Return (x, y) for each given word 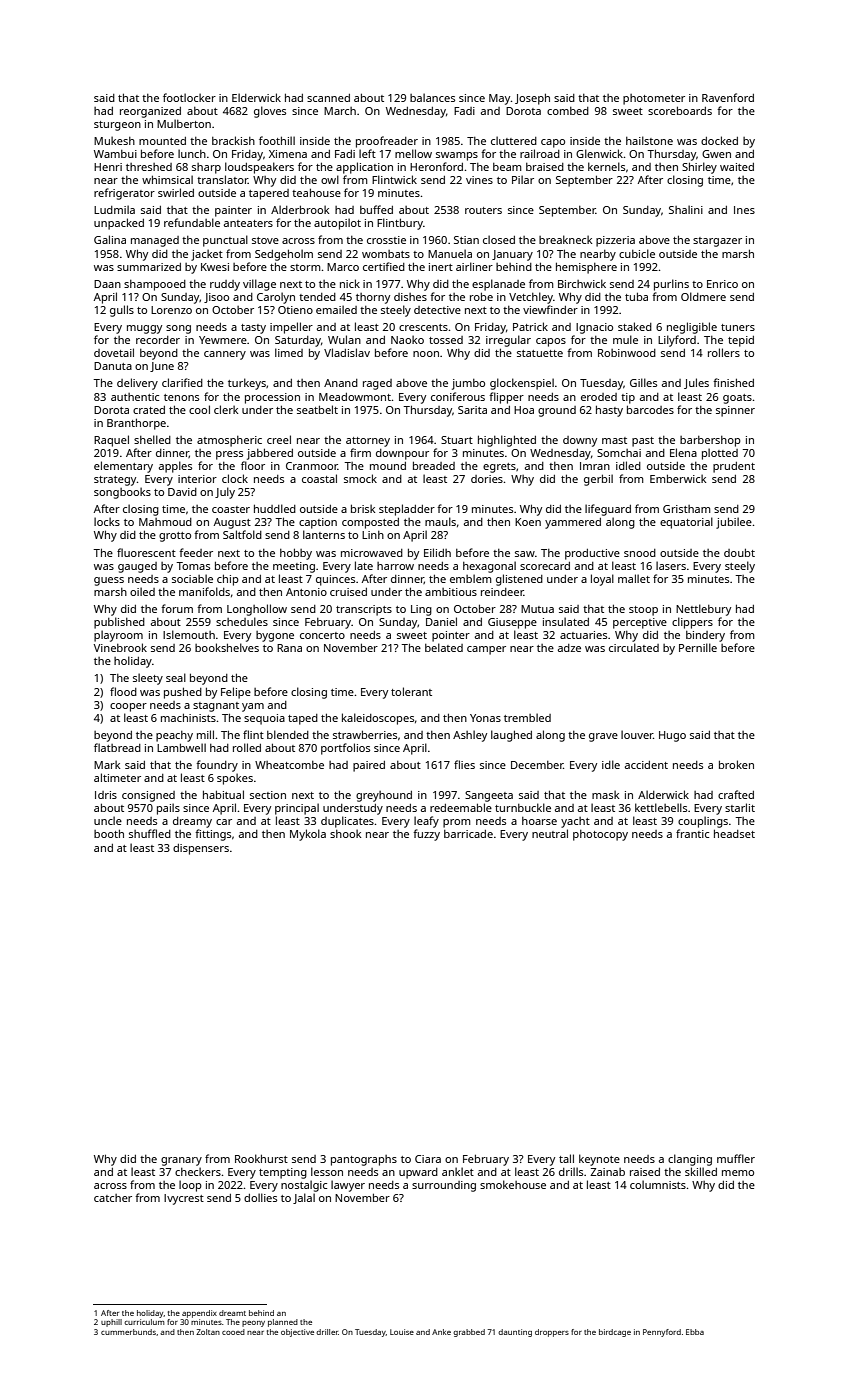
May (500, 99)
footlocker (189, 97)
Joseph (532, 99)
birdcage (615, 1333)
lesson (327, 1171)
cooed (233, 1332)
